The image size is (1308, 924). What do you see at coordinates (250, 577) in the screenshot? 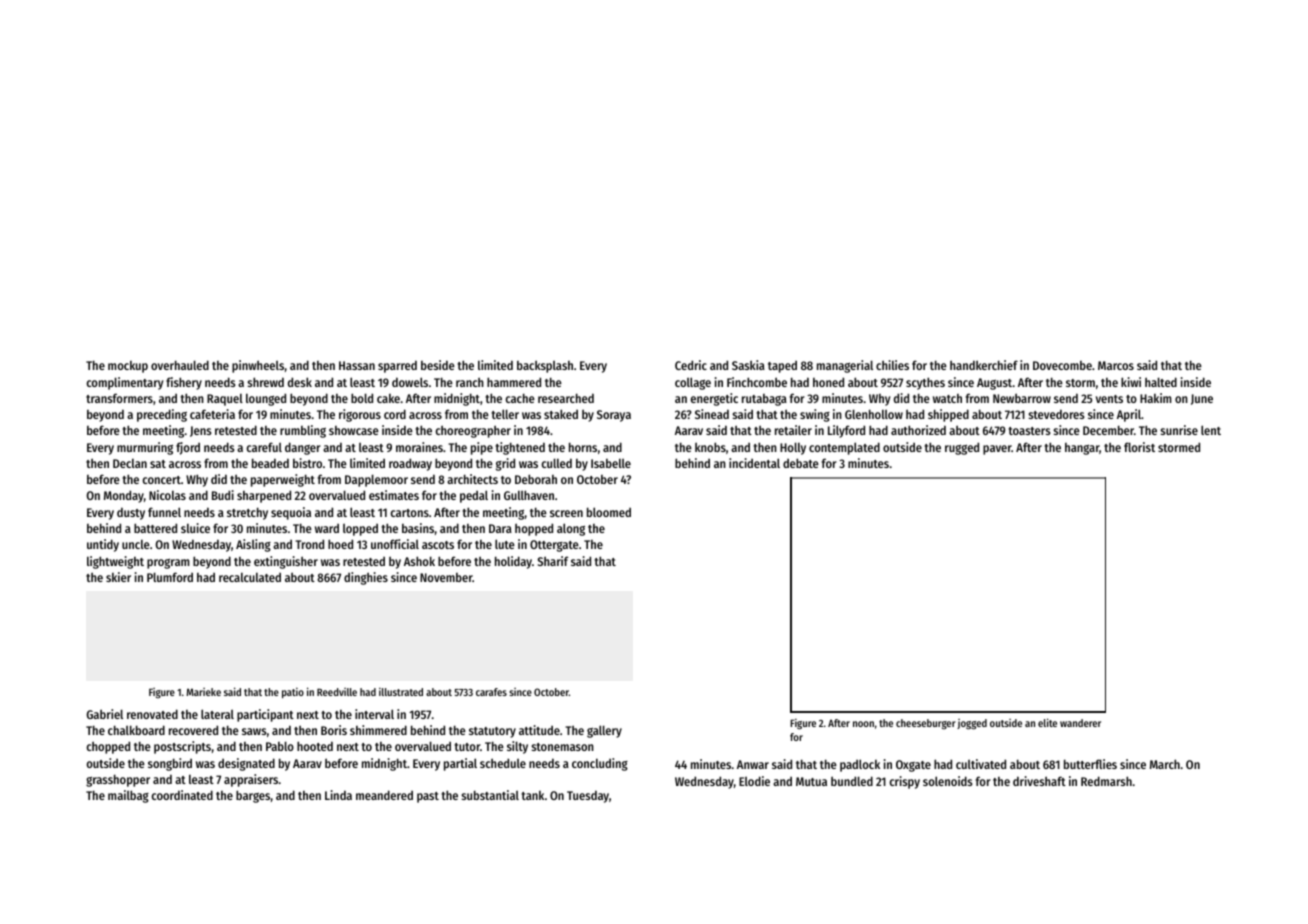
I see `recalculated` at bounding box center [250, 577].
